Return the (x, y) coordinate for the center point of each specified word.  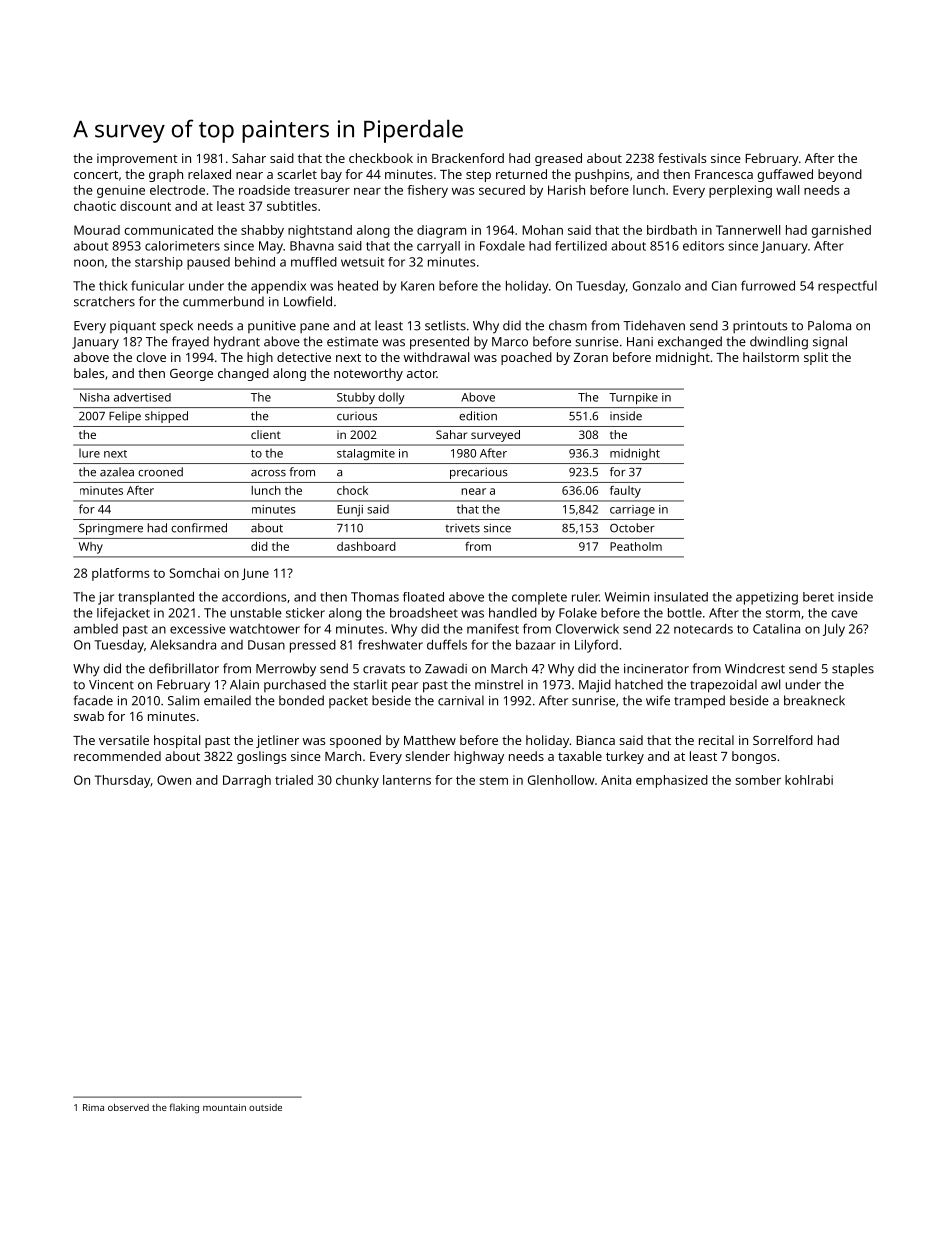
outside (265, 1107)
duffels (447, 644)
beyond (840, 175)
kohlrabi (809, 780)
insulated (681, 597)
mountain (224, 1107)
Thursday (123, 781)
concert (96, 174)
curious (357, 416)
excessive (198, 629)
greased (558, 159)
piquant (133, 327)
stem (493, 780)
